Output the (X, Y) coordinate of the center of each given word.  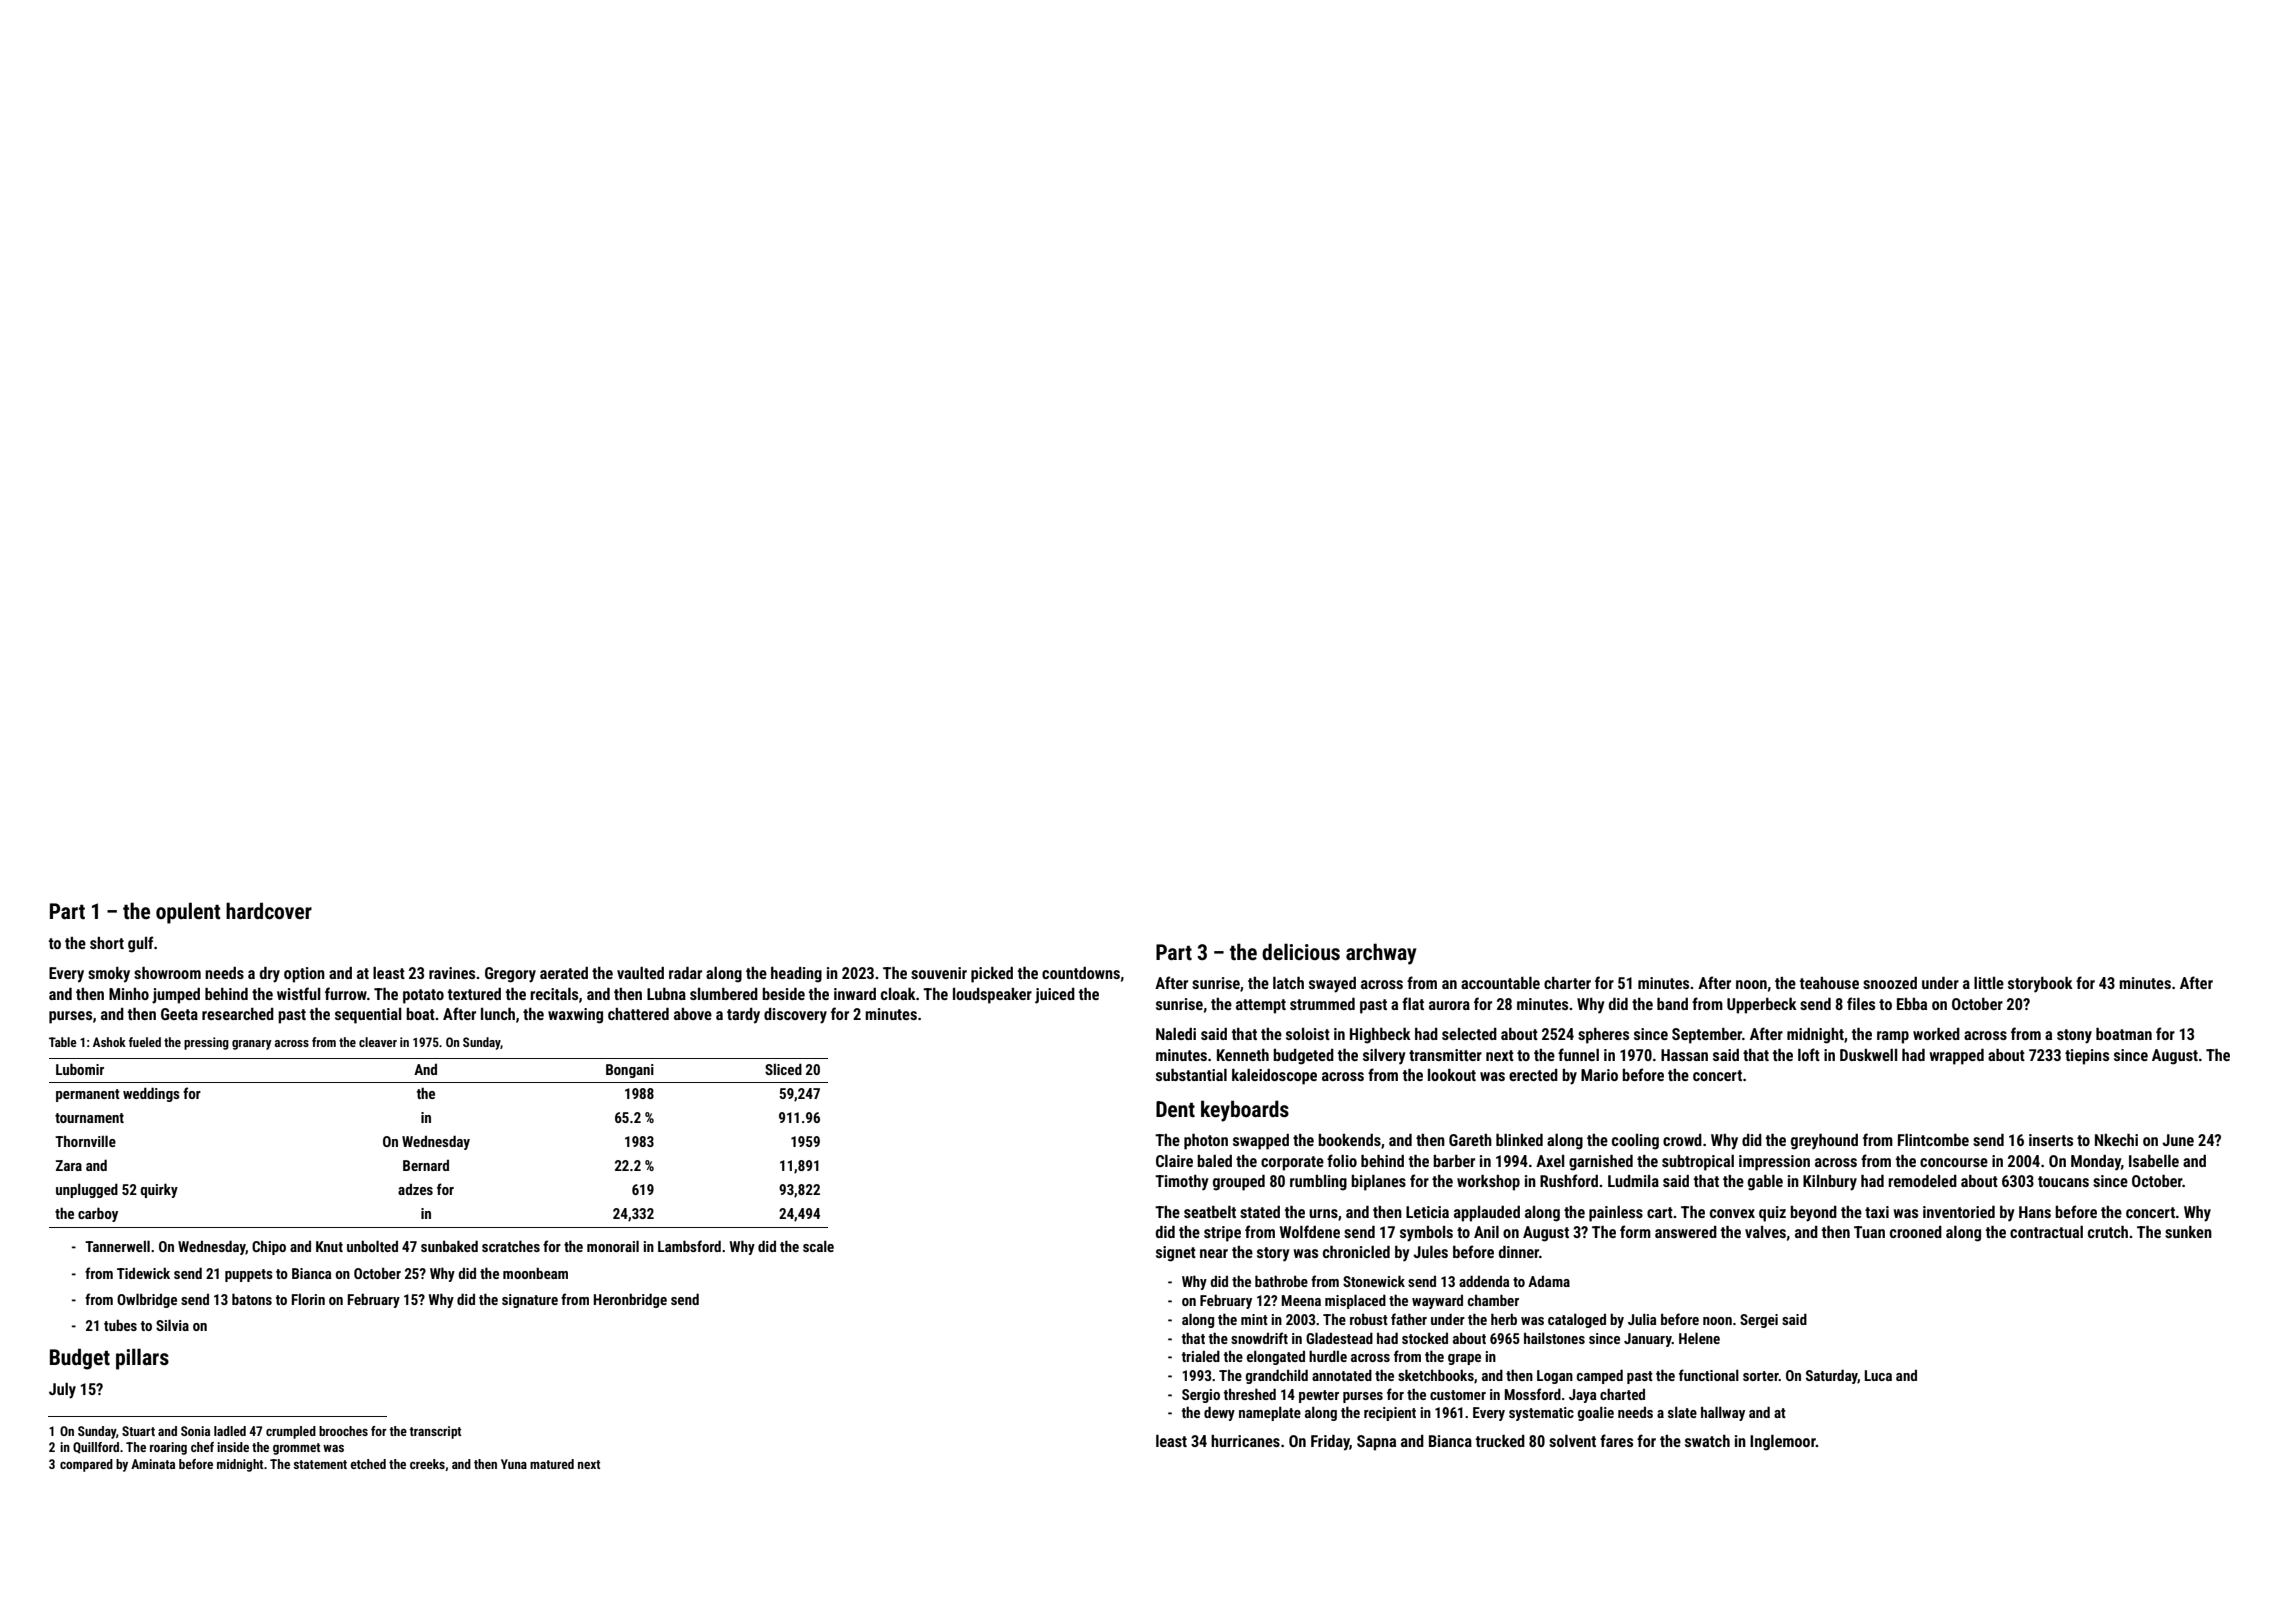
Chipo (269, 1248)
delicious (1301, 952)
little (1989, 983)
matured (552, 1464)
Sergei (1759, 1321)
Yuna (514, 1464)
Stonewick (1374, 1281)
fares (1616, 1440)
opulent (188, 913)
